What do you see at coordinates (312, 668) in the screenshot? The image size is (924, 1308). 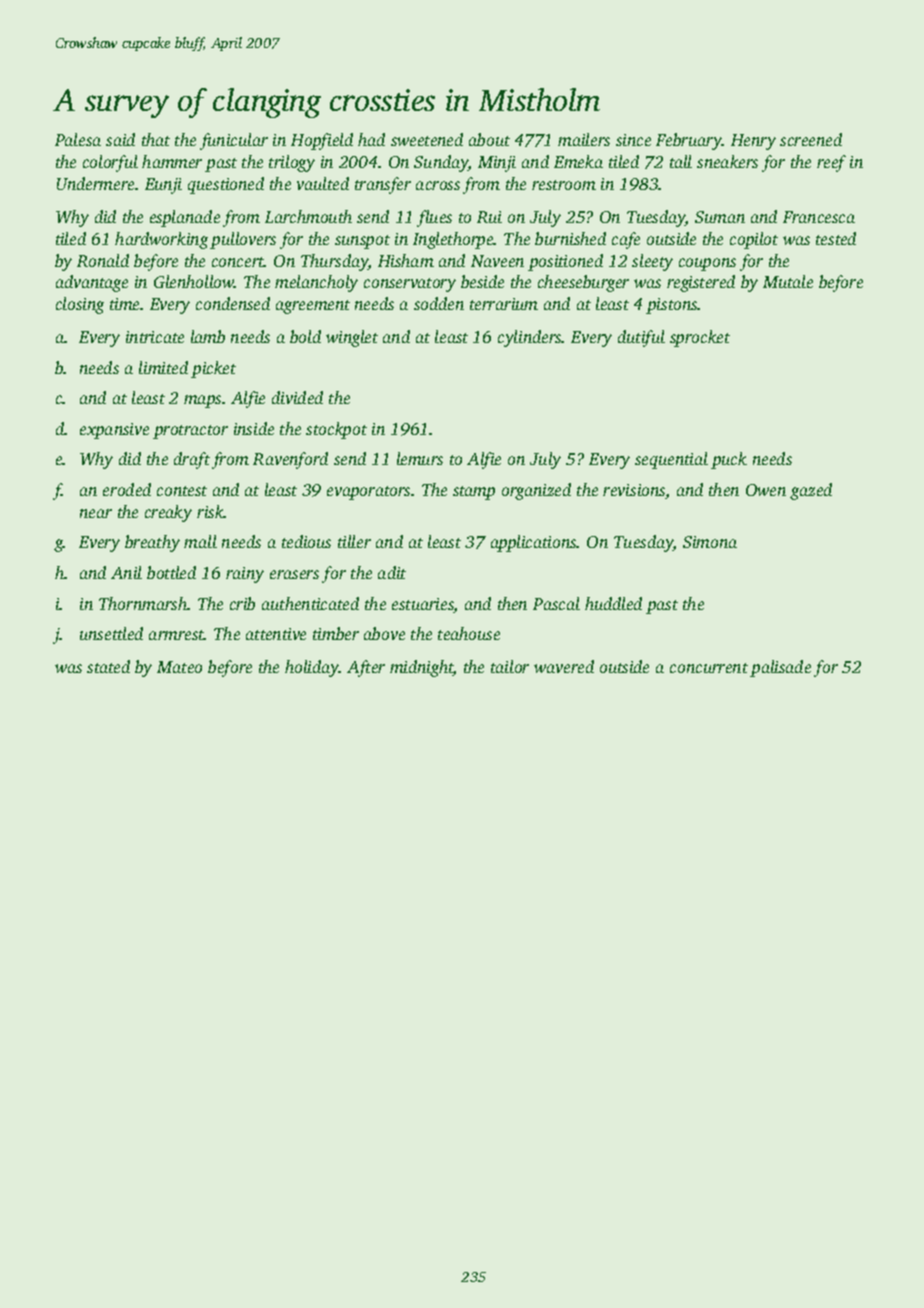 I see `holiday` at bounding box center [312, 668].
